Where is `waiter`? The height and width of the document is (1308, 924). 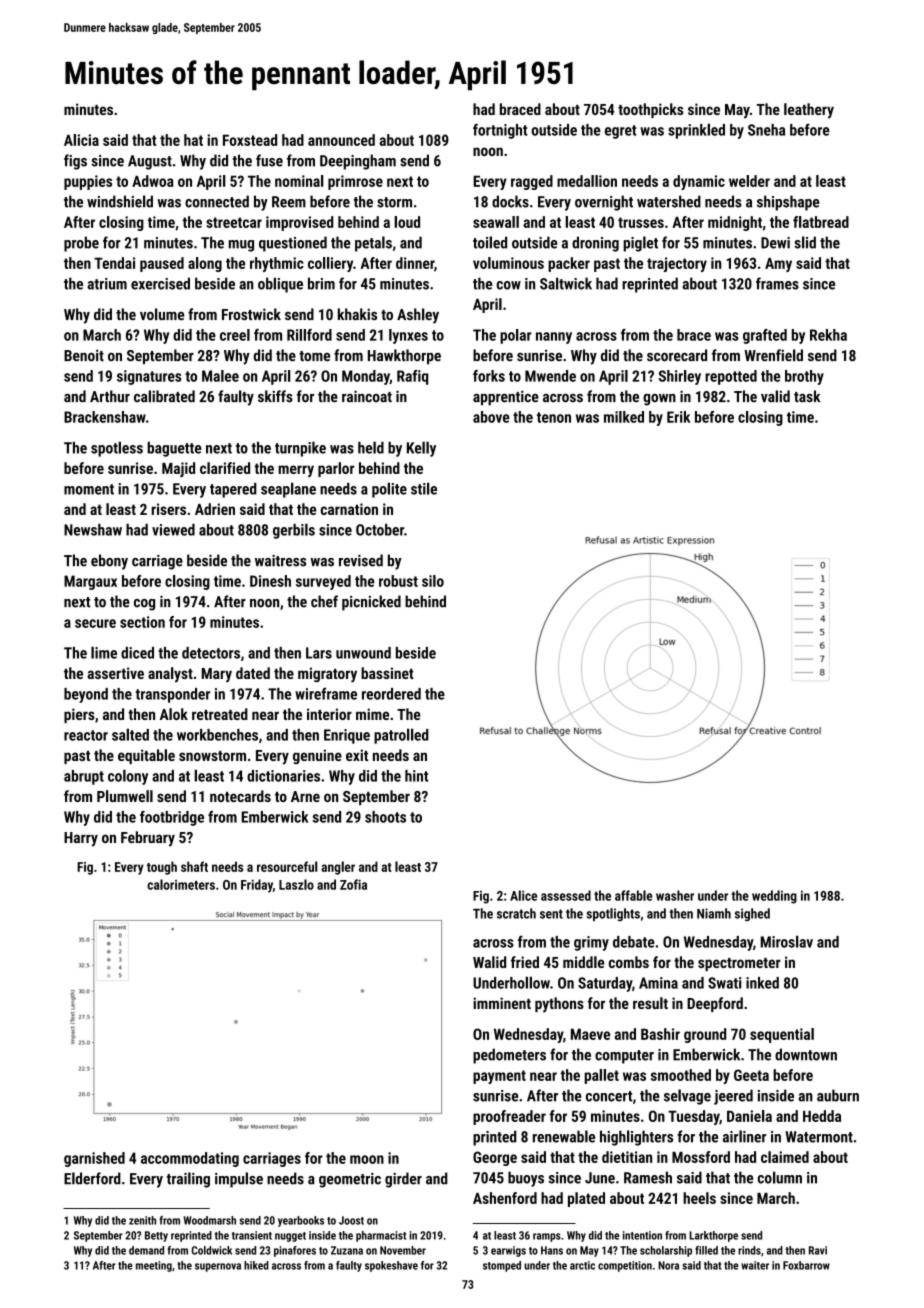 waiter is located at coordinates (755, 1265).
